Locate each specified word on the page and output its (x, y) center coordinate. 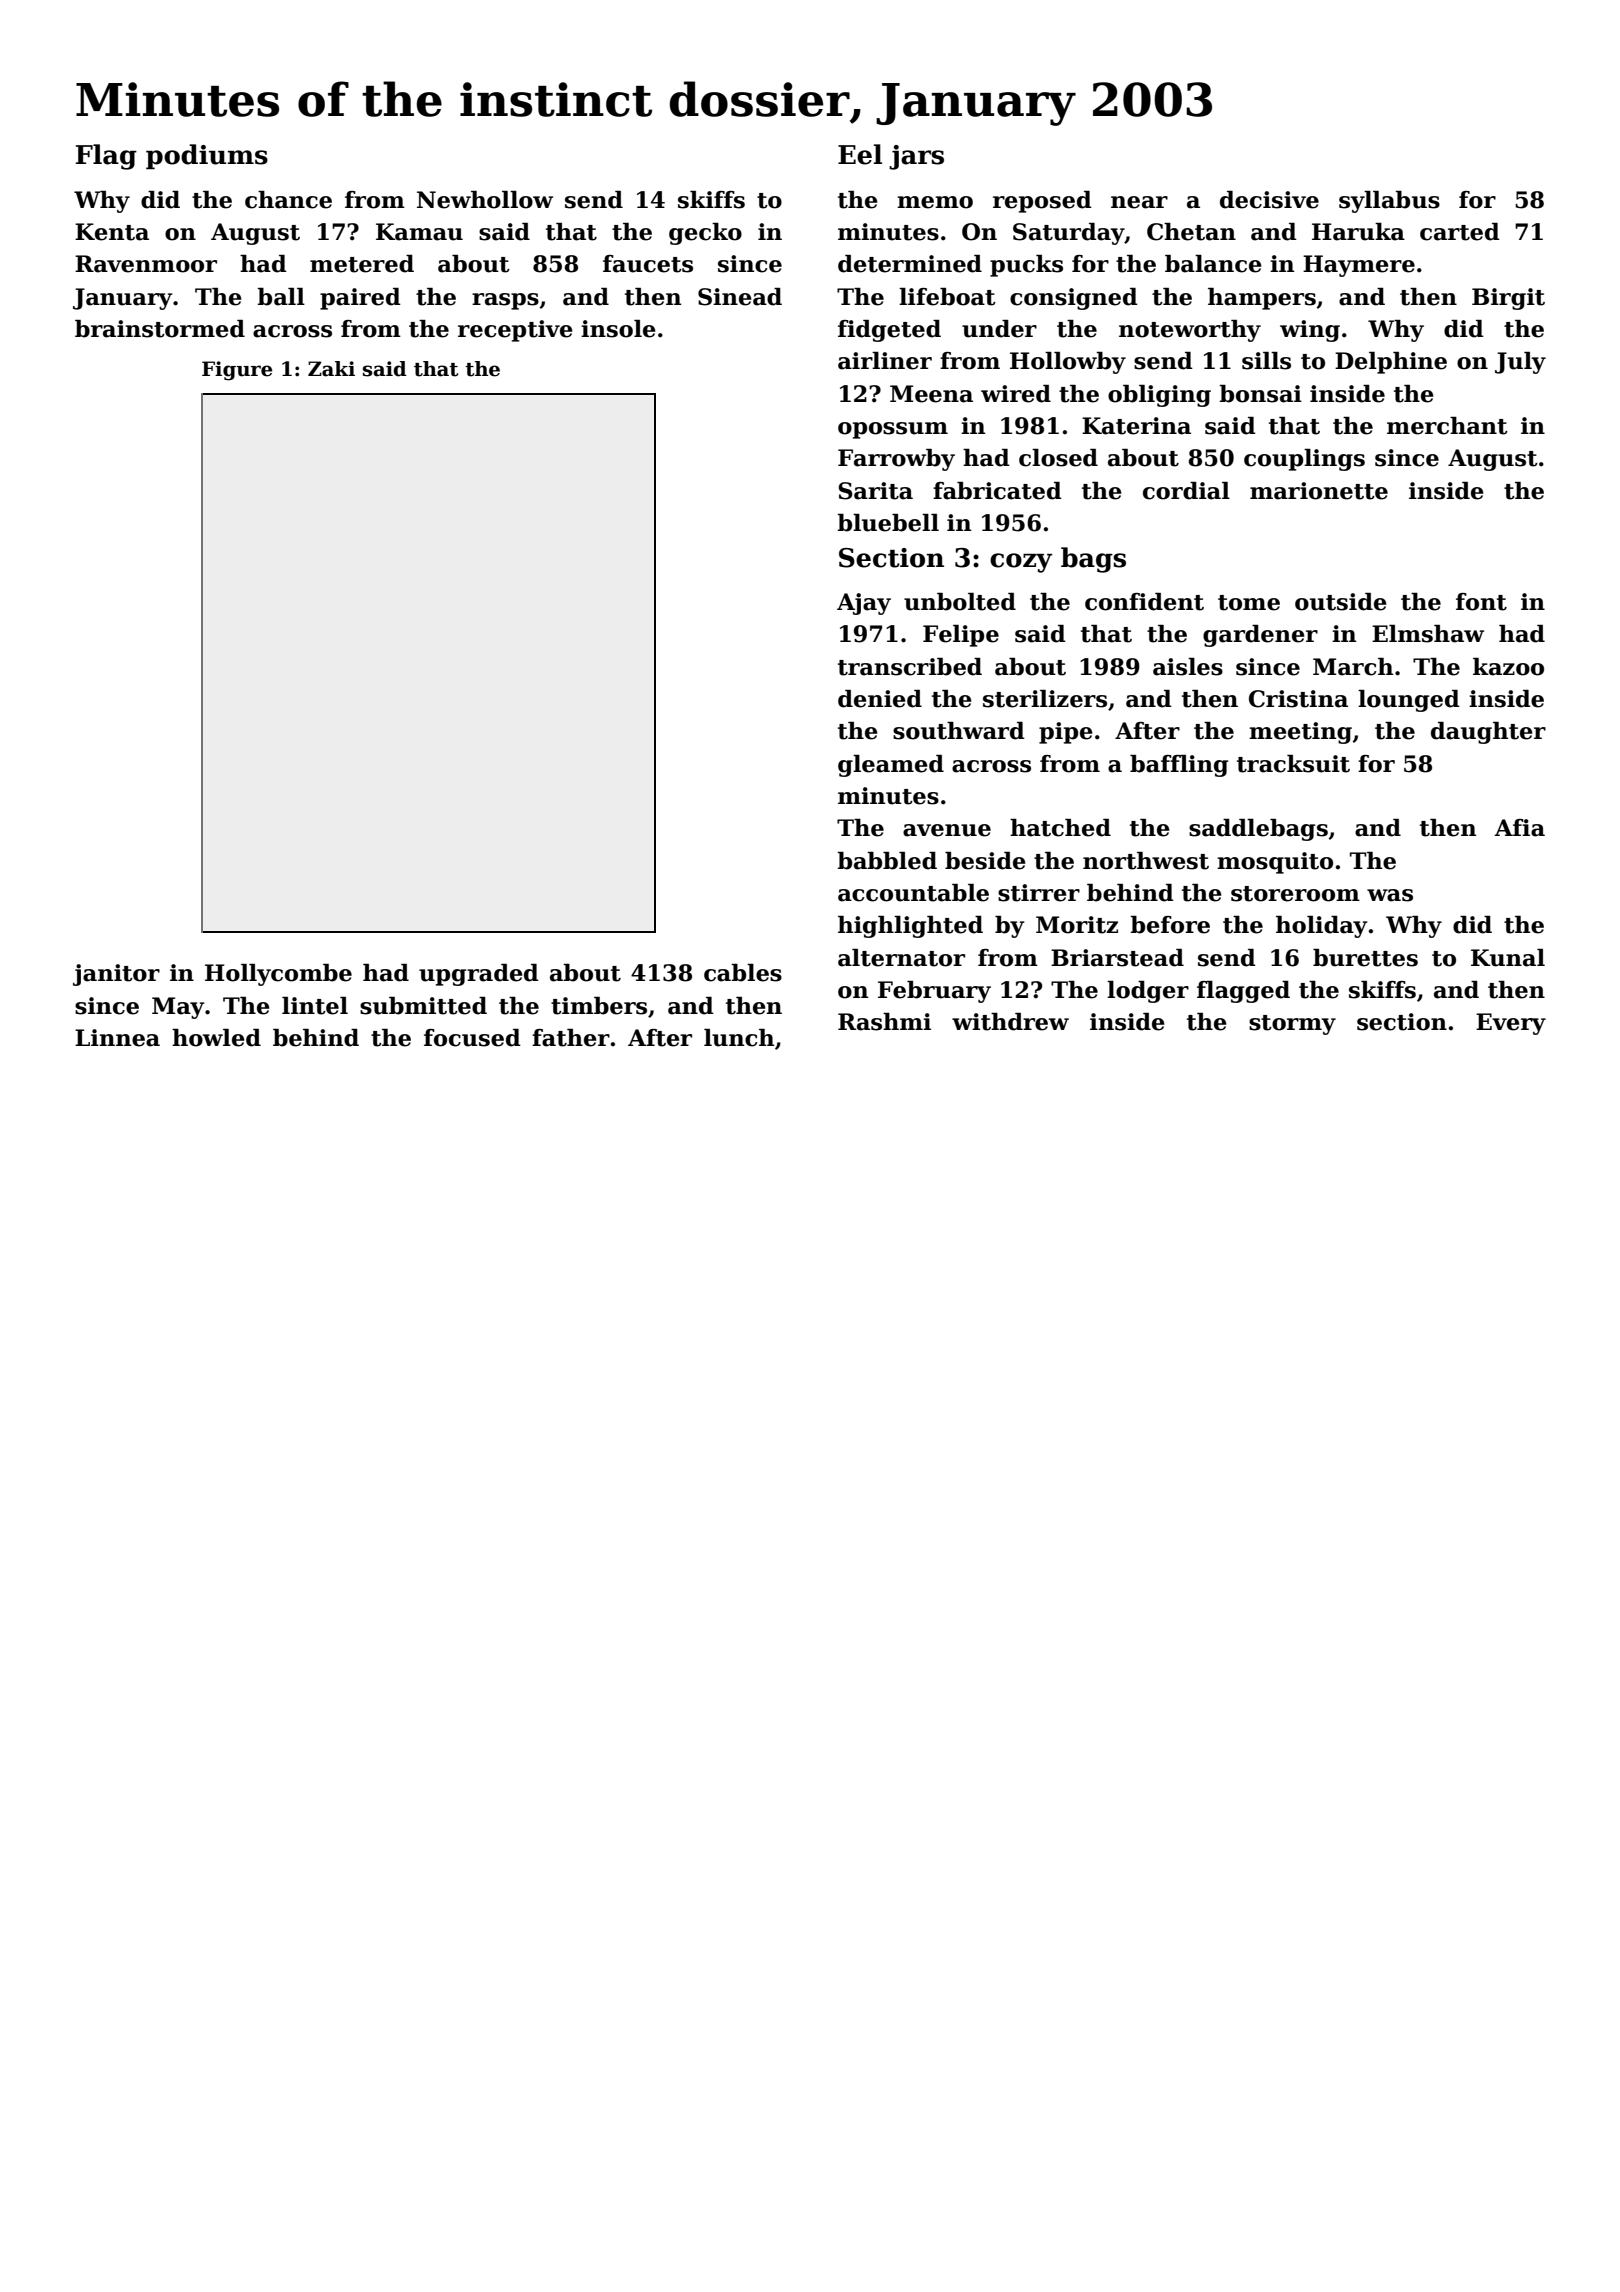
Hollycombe (278, 975)
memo (935, 202)
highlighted (910, 927)
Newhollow (485, 200)
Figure (237, 371)
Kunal (1508, 958)
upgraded (479, 975)
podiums (207, 156)
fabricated (997, 491)
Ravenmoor (146, 264)
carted (1460, 232)
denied (880, 699)
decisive (1269, 200)
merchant (1447, 426)
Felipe (961, 636)
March (1353, 667)
